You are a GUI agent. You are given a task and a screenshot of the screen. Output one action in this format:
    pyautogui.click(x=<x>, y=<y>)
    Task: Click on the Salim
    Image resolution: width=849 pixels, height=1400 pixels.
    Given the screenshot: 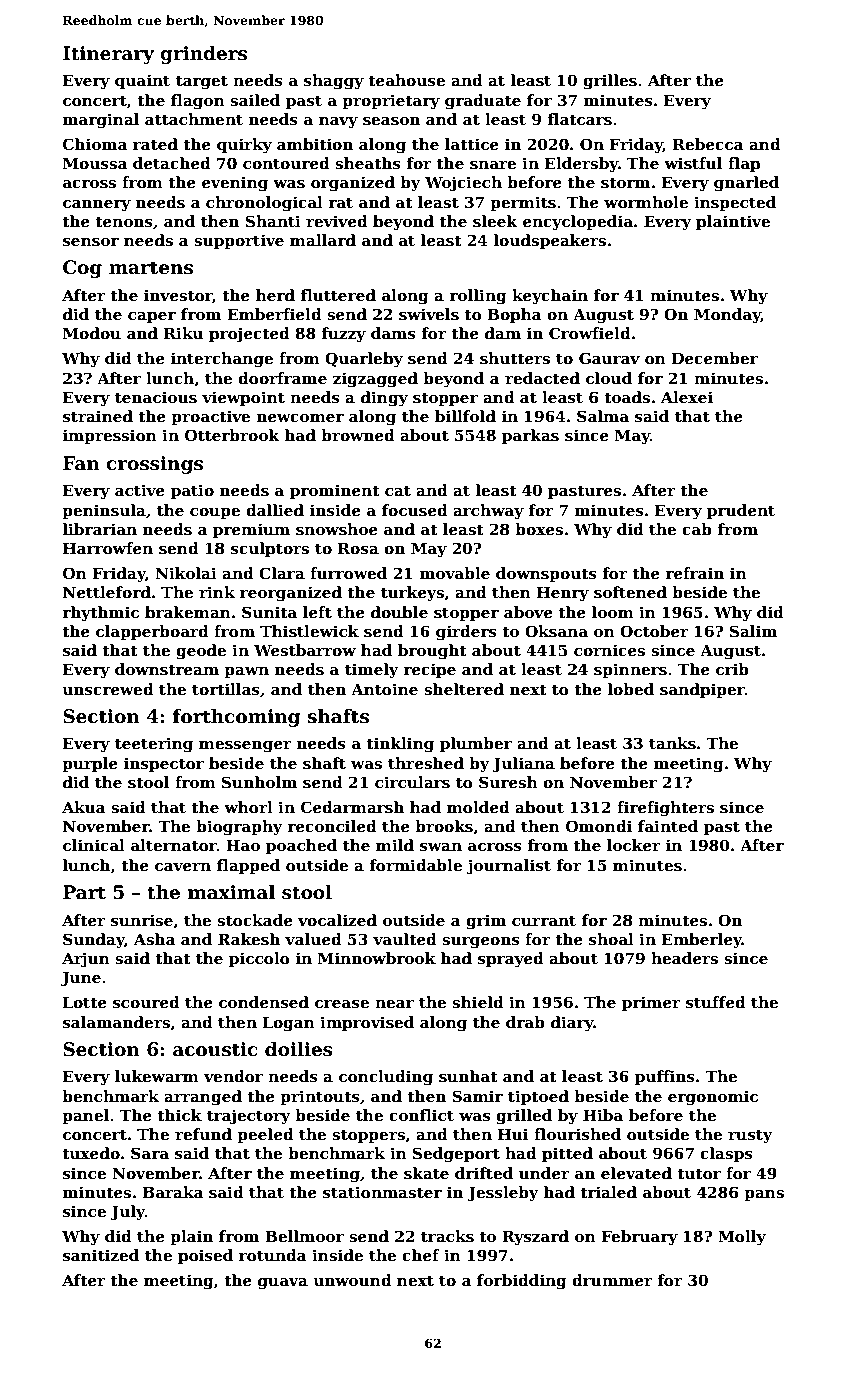 What is the action you would take?
    pyautogui.click(x=753, y=631)
